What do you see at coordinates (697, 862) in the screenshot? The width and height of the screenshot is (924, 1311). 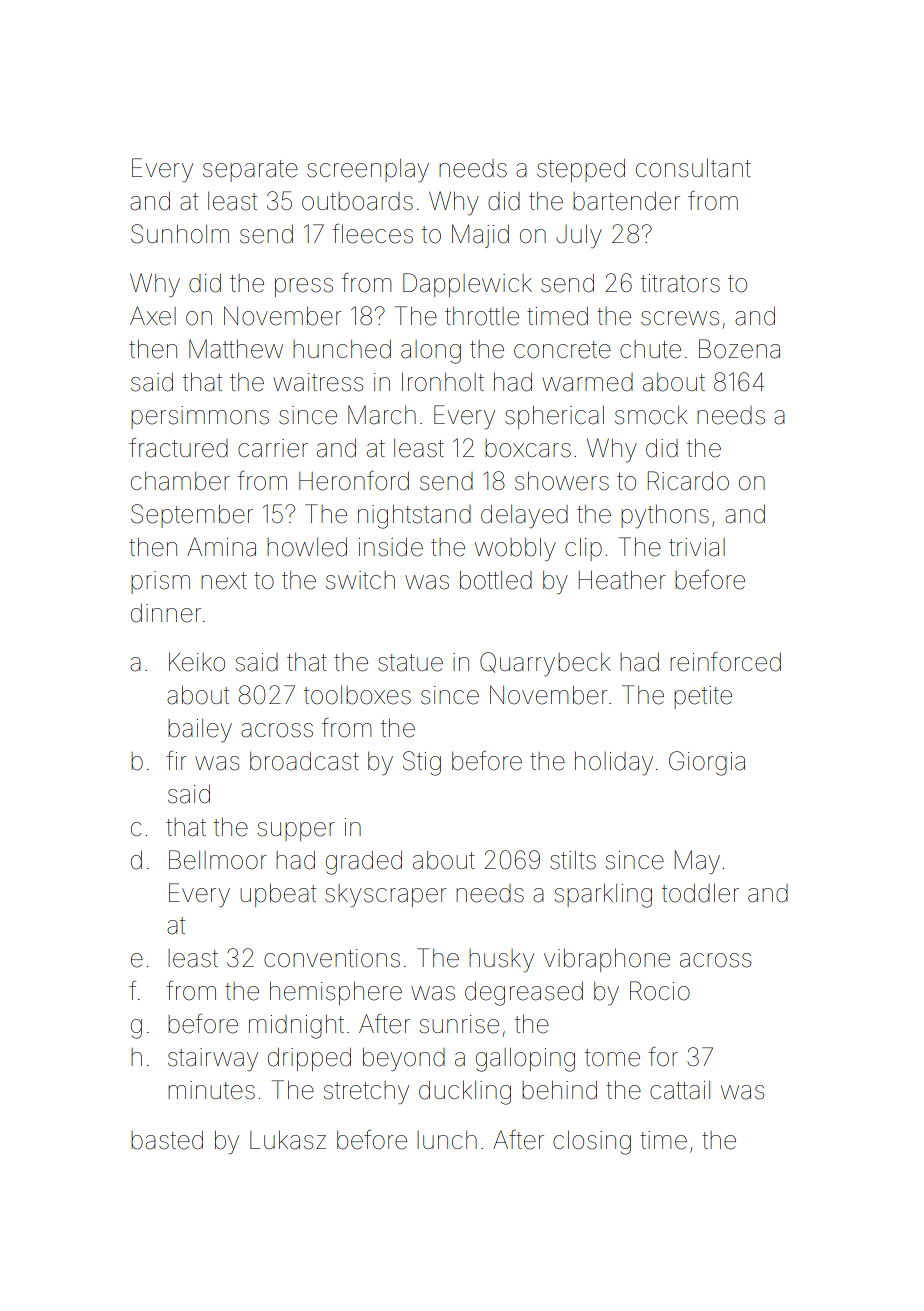 I see `May` at bounding box center [697, 862].
